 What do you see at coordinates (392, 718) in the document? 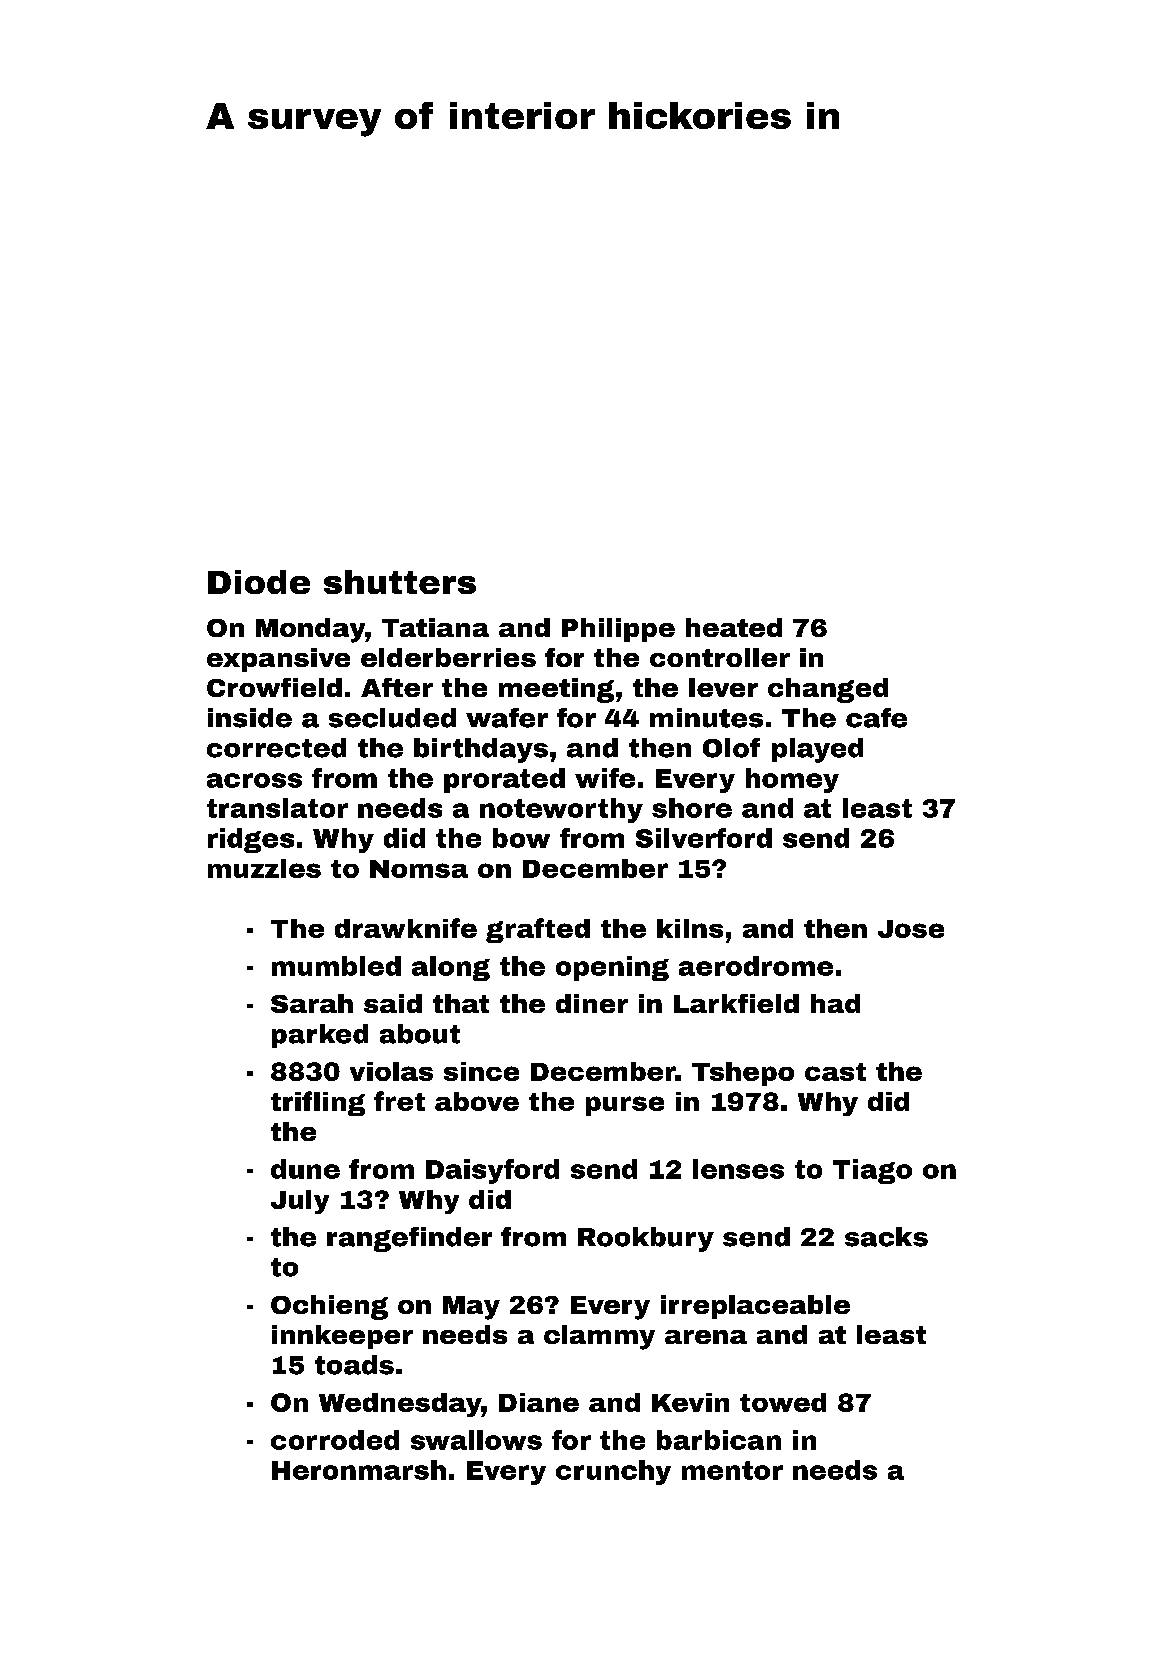
I see `secluded` at bounding box center [392, 718].
